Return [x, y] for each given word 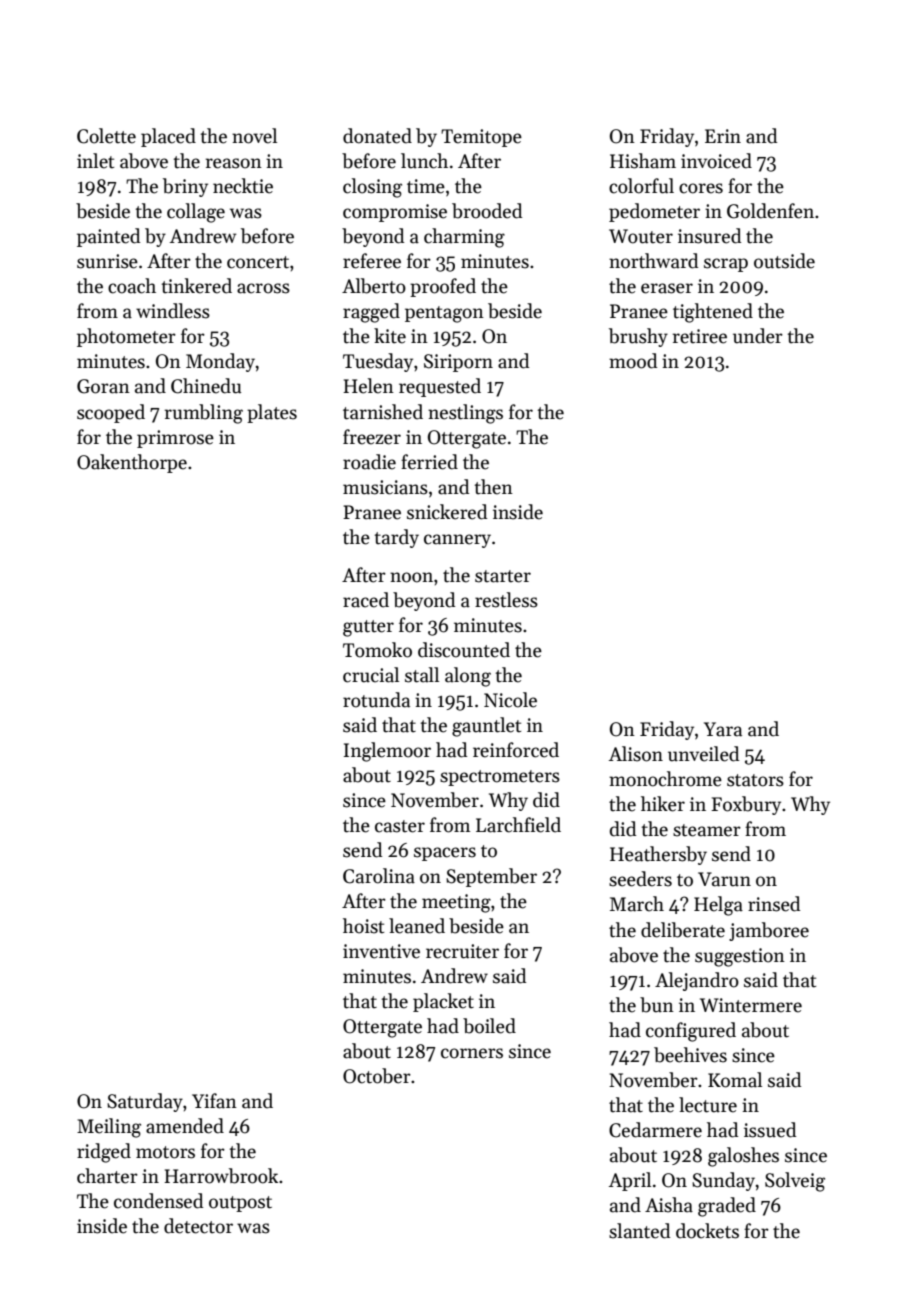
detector [198, 1226]
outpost [240, 1204]
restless [506, 600]
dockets [707, 1231]
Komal [735, 1080]
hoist [363, 926]
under [758, 336]
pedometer [654, 212]
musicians [385, 487]
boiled [489, 1026]
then [494, 487]
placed [168, 137]
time [426, 186]
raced [366, 600]
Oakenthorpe [132, 463]
